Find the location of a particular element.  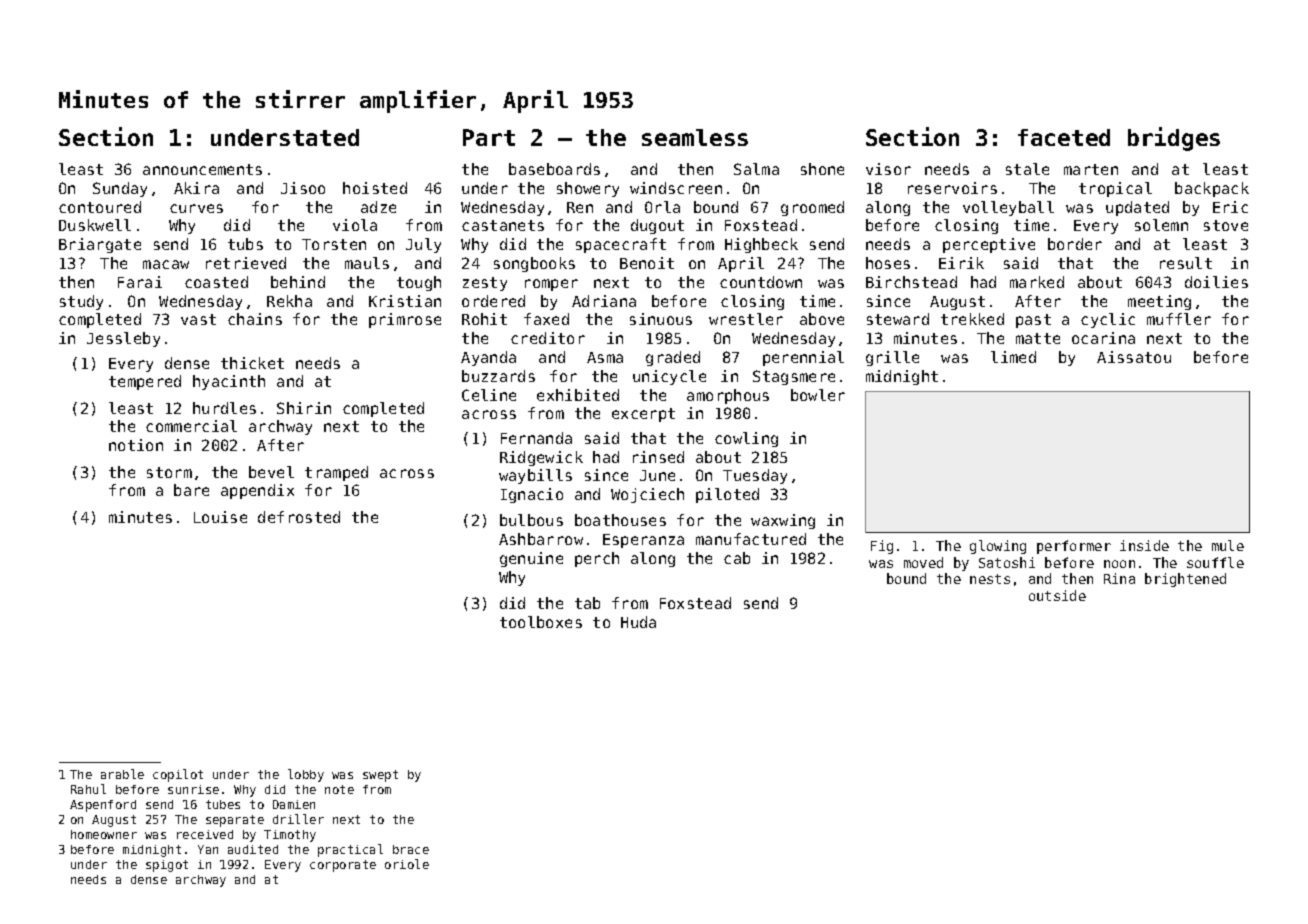

defrosted is located at coordinates (299, 517).
